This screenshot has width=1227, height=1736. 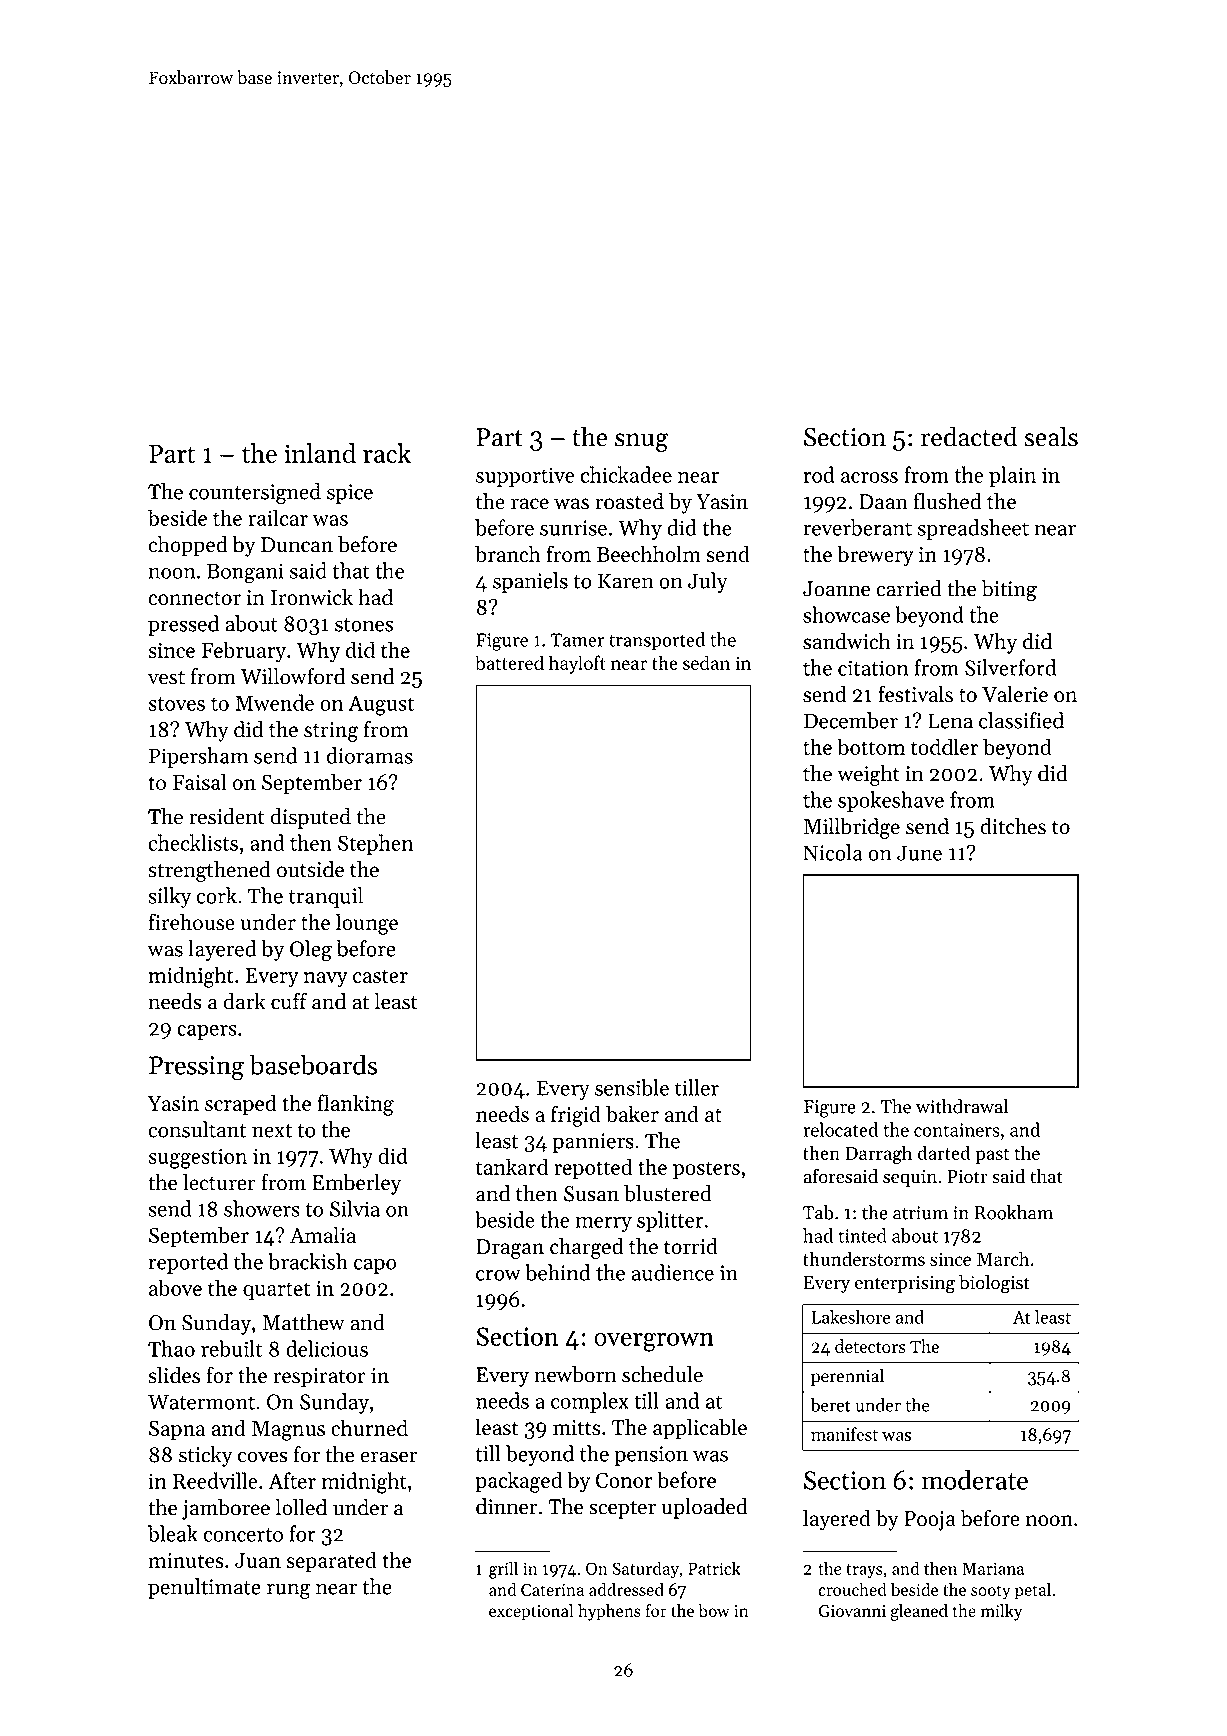 What do you see at coordinates (380, 976) in the screenshot?
I see `caster` at bounding box center [380, 976].
